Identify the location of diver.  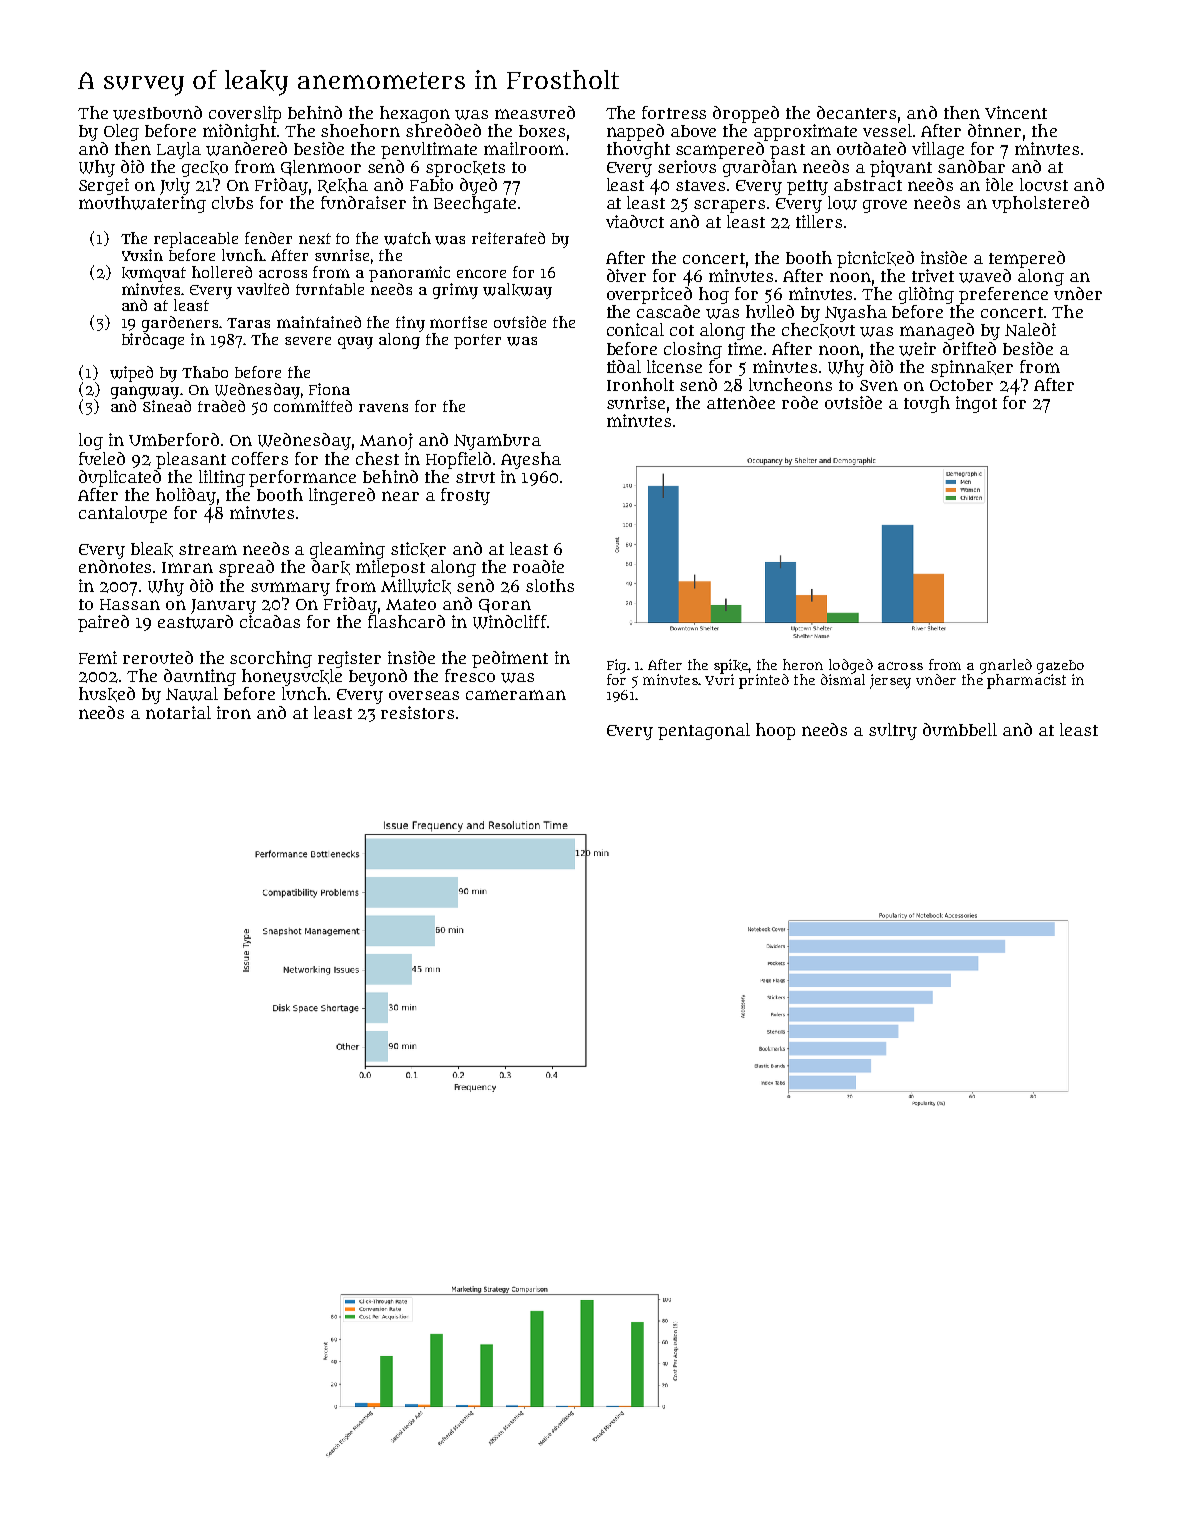
(626, 275).
